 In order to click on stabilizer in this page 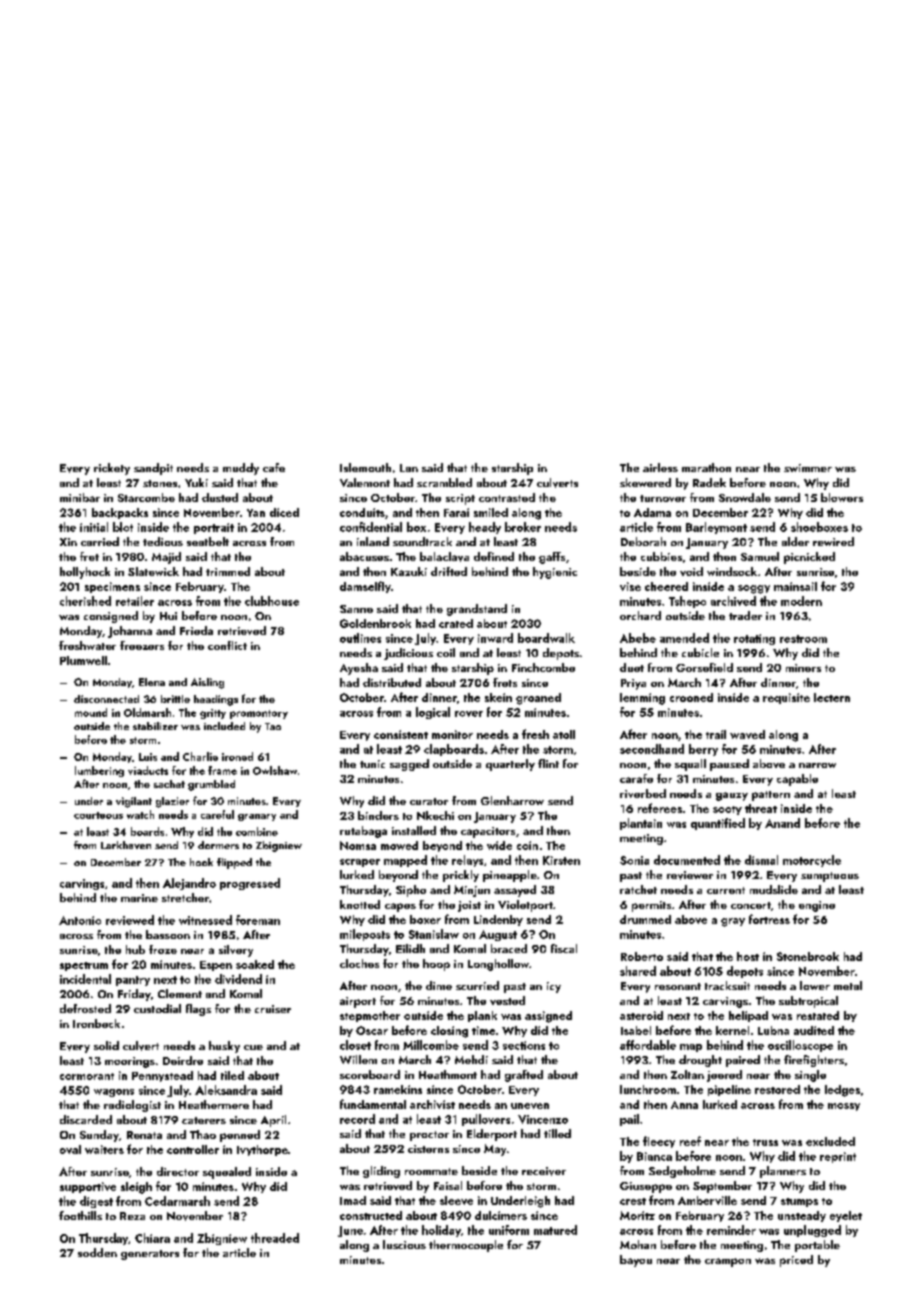, I will do `click(155, 726)`.
